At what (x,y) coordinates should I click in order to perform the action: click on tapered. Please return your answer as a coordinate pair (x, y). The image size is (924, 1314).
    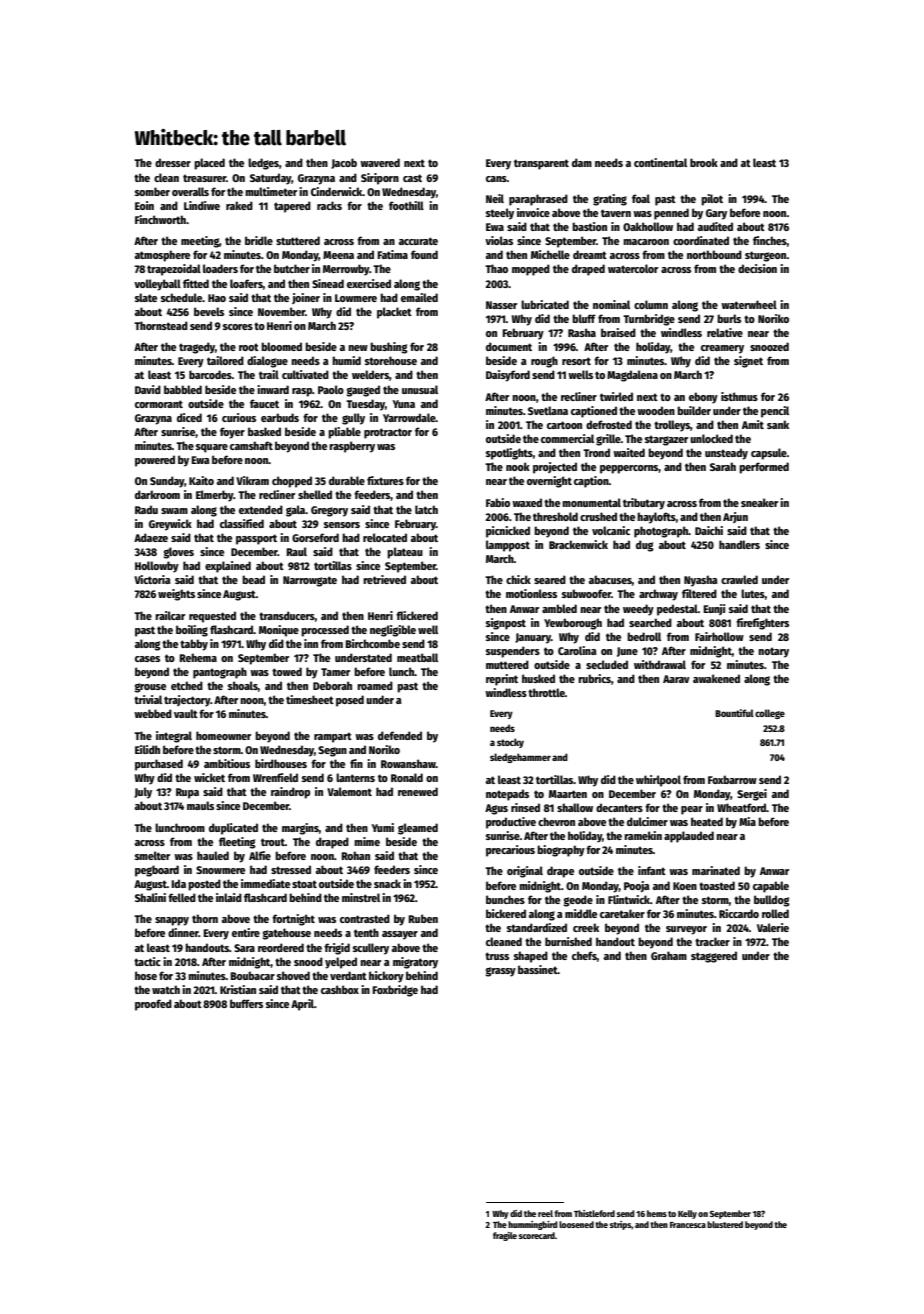
    Looking at the image, I should click on (292, 207).
